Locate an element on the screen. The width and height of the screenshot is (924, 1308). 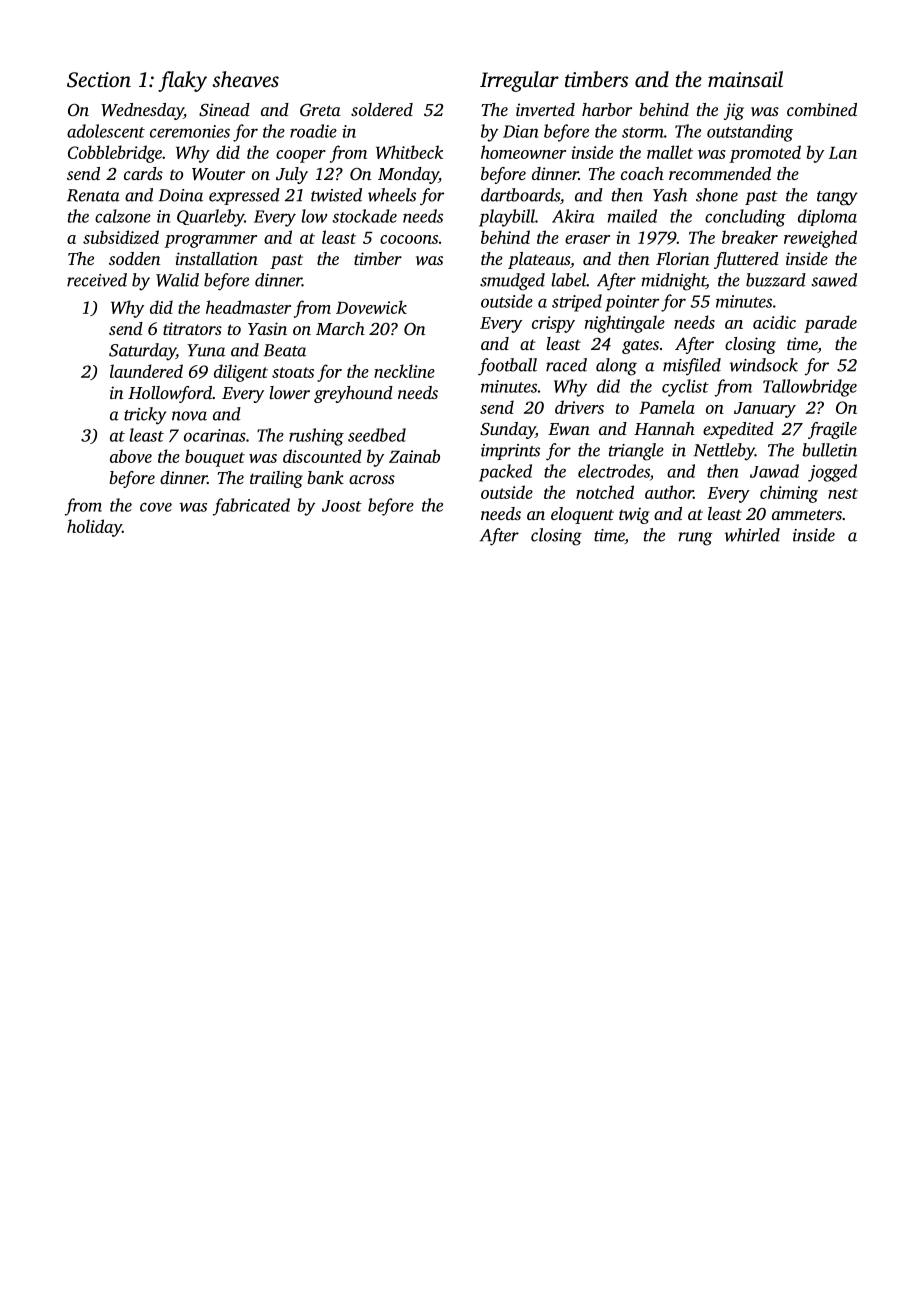
combined is located at coordinates (822, 109).
